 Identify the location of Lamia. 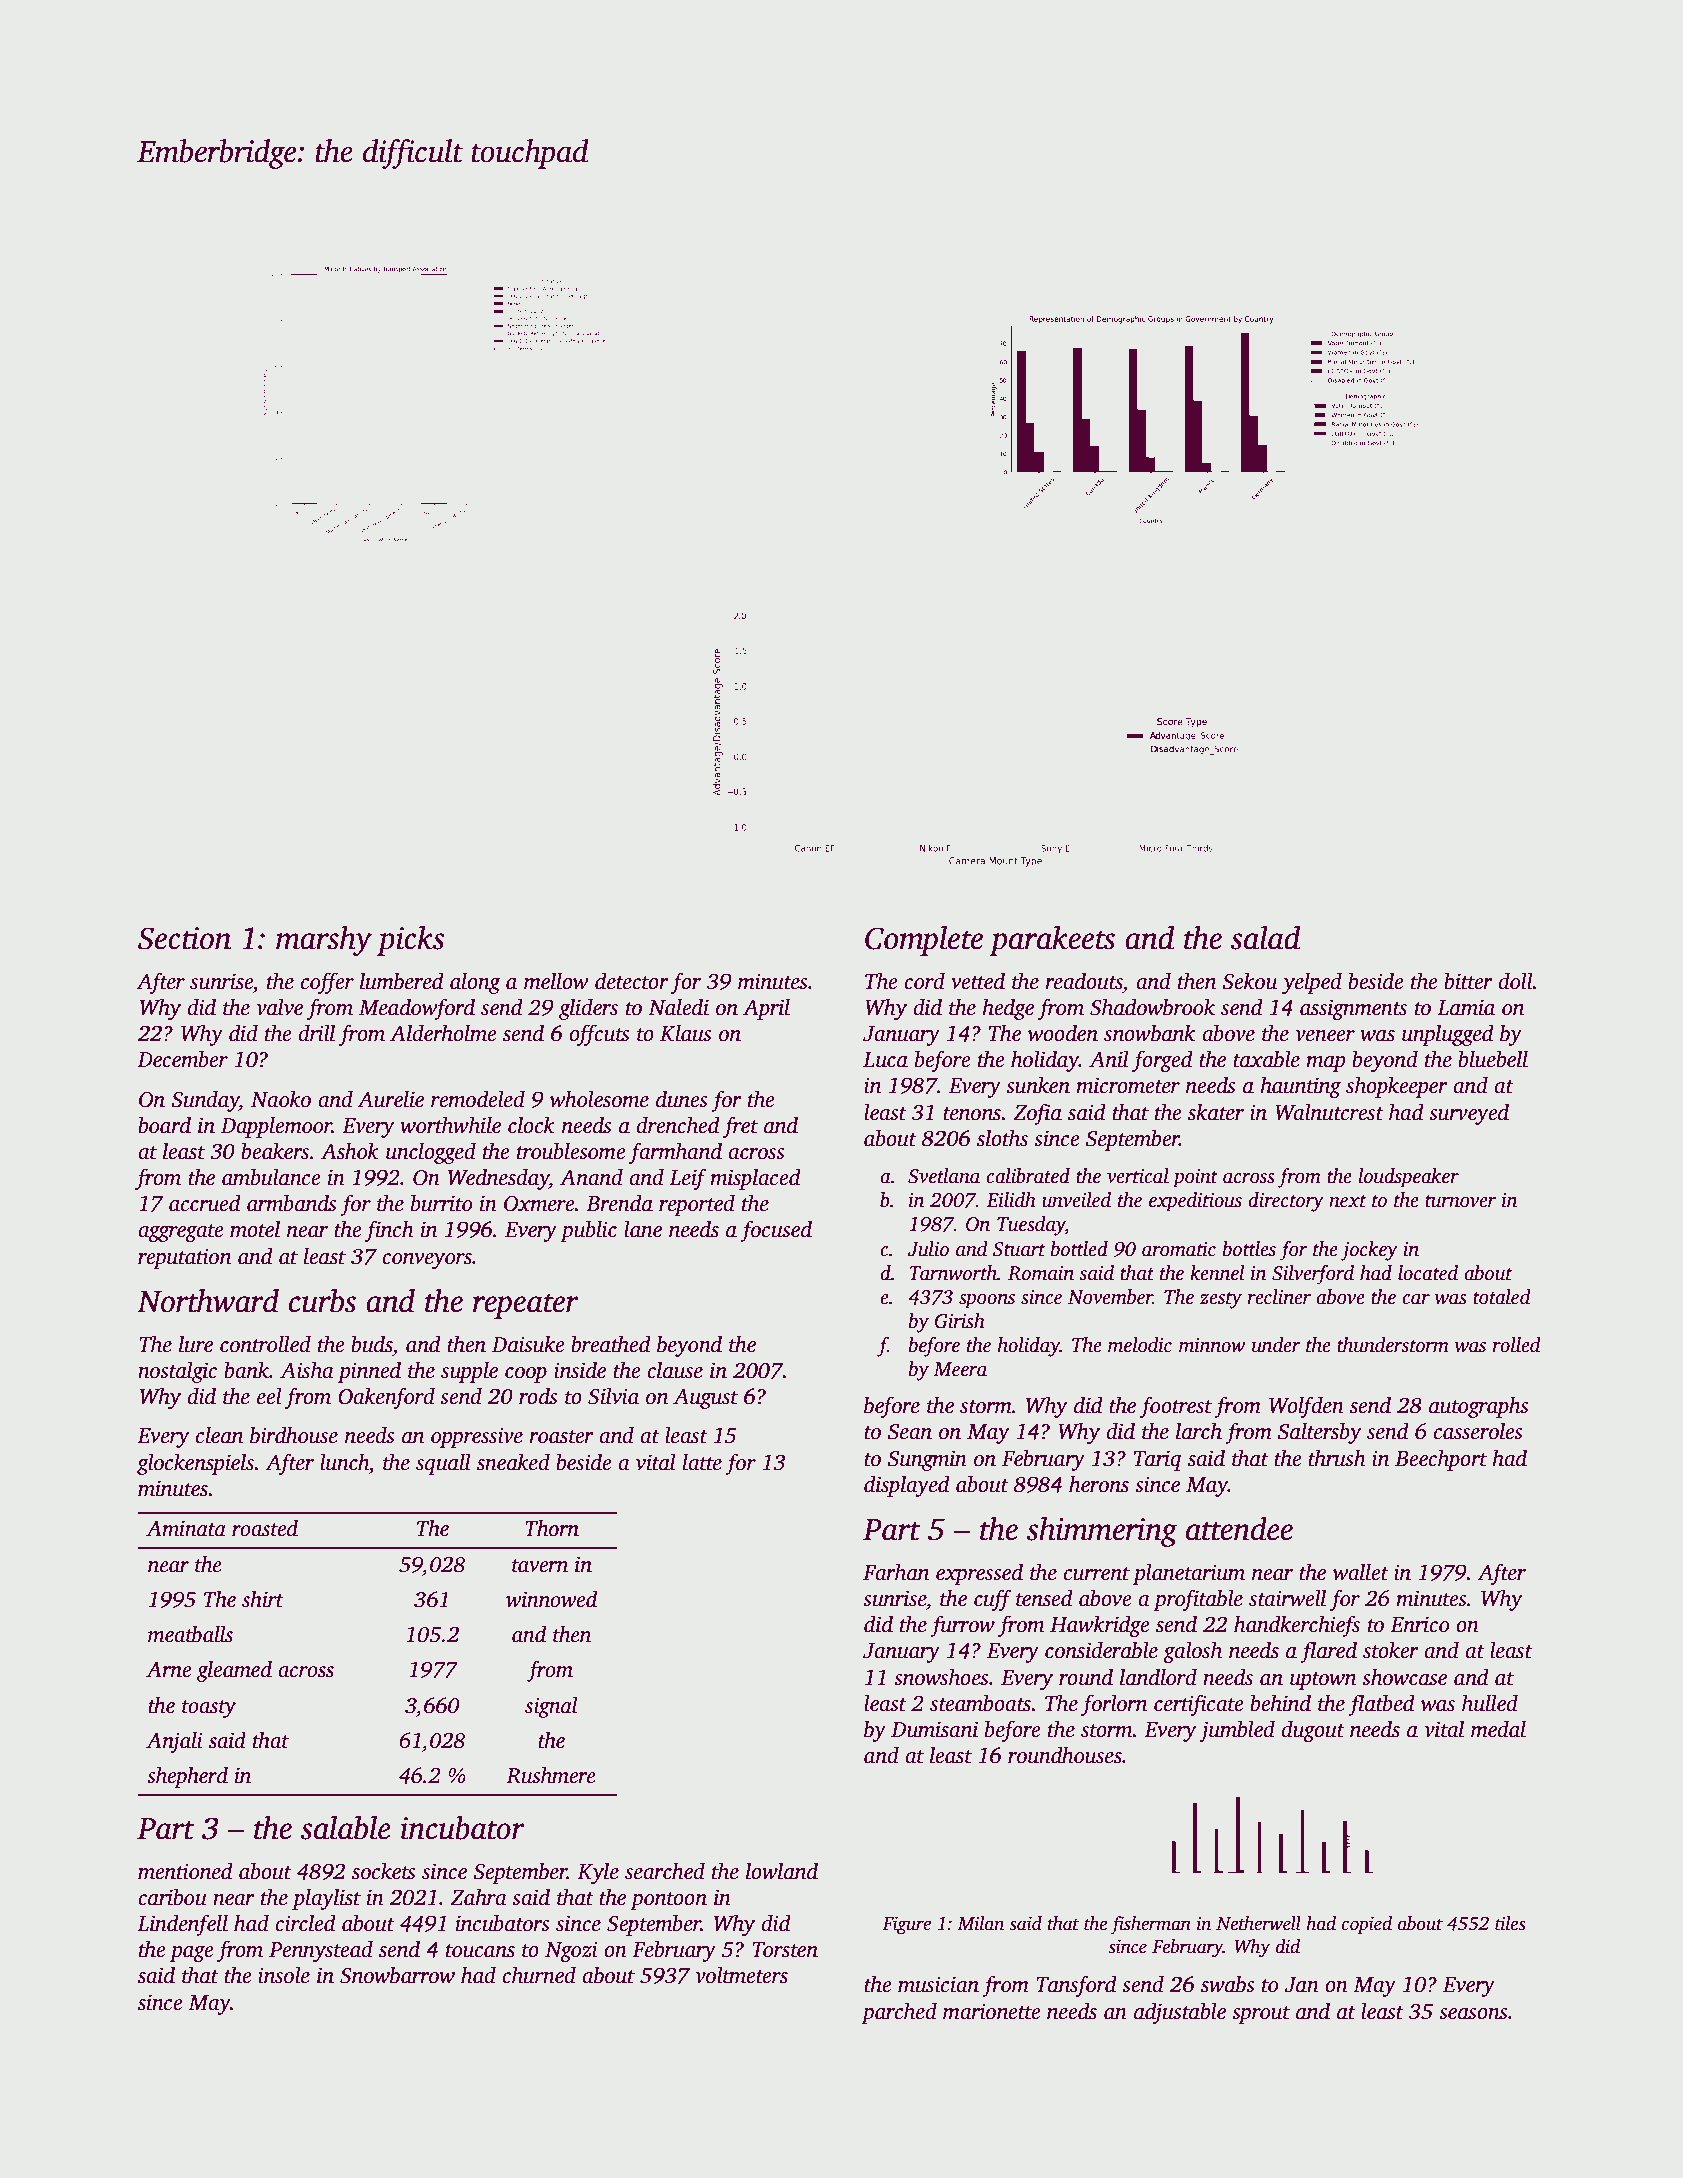
(1466, 1007).
